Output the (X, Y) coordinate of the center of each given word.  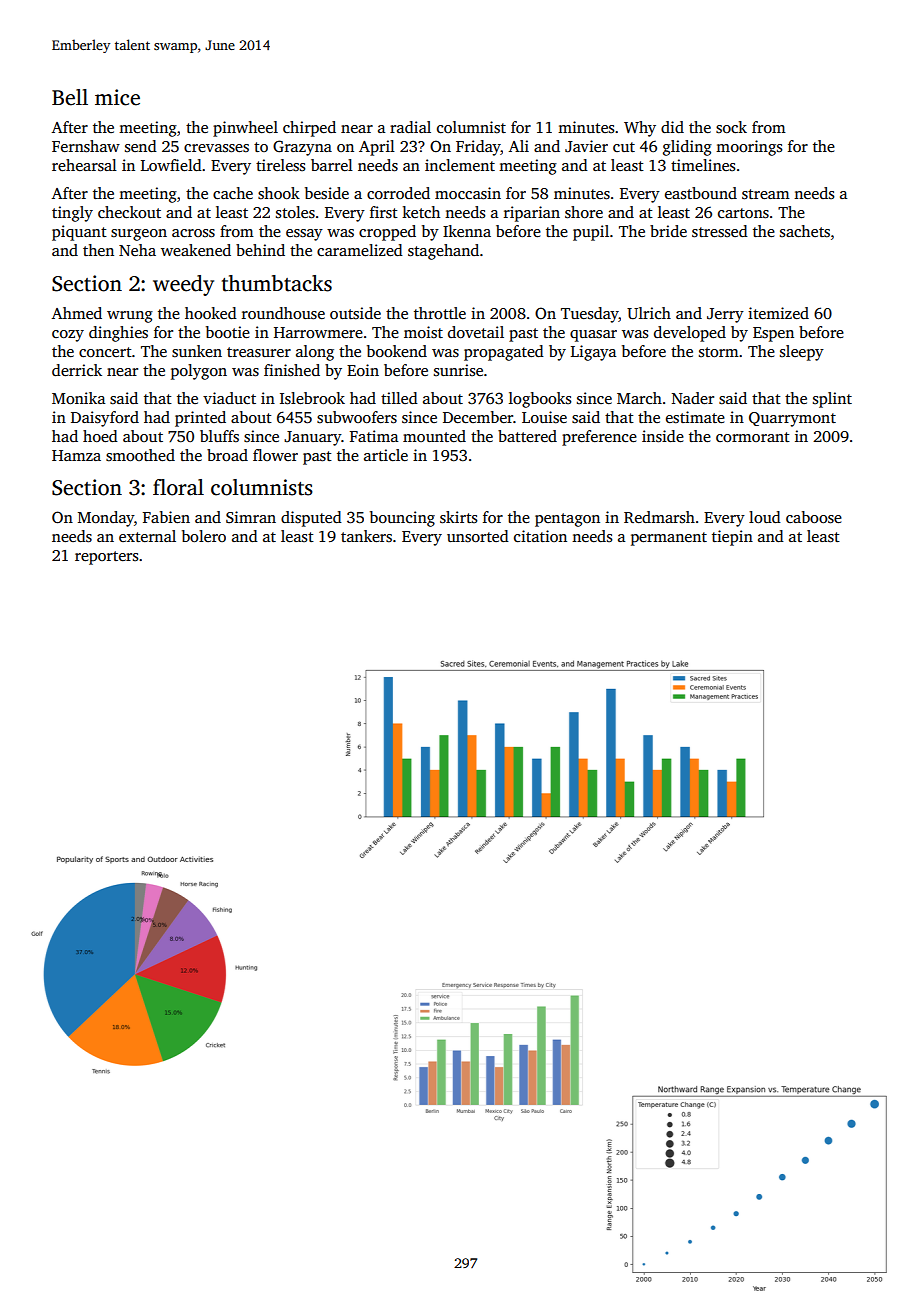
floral (178, 487)
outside (355, 313)
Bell (70, 97)
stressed (720, 231)
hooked (211, 313)
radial (410, 127)
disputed (311, 519)
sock (731, 127)
